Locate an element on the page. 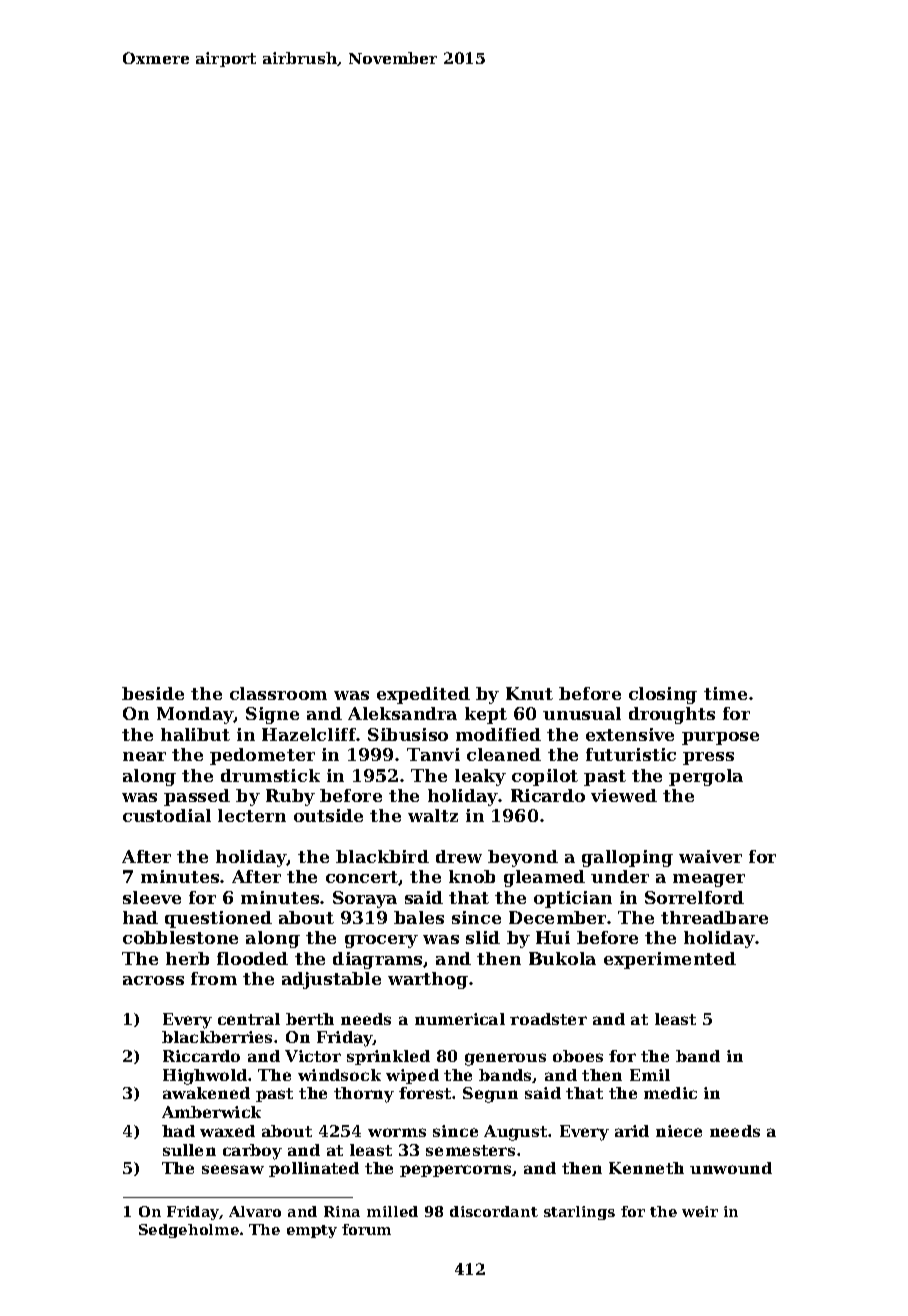 This page has width=908, height=1316. Sorrelford is located at coordinates (694, 897).
